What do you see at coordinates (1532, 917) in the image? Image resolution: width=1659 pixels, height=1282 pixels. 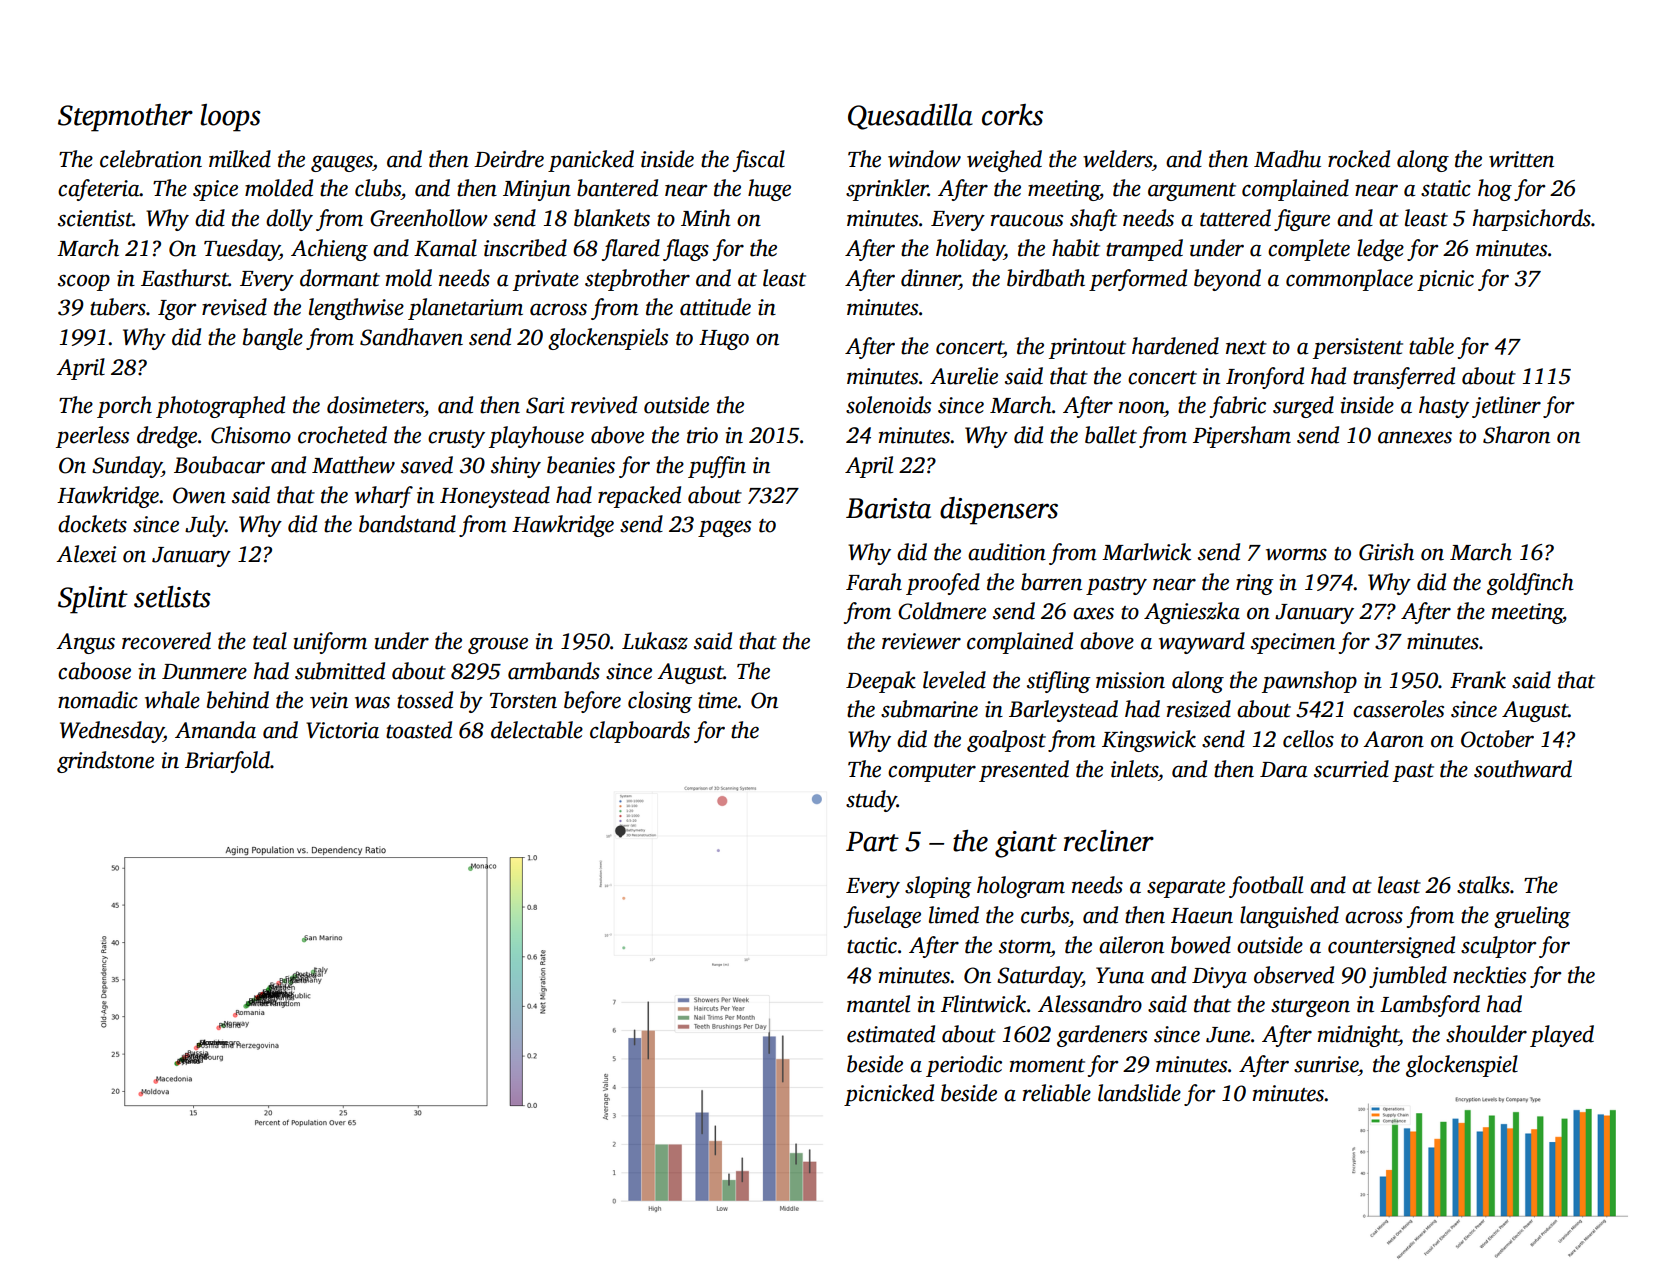 I see `grueling` at bounding box center [1532, 917].
